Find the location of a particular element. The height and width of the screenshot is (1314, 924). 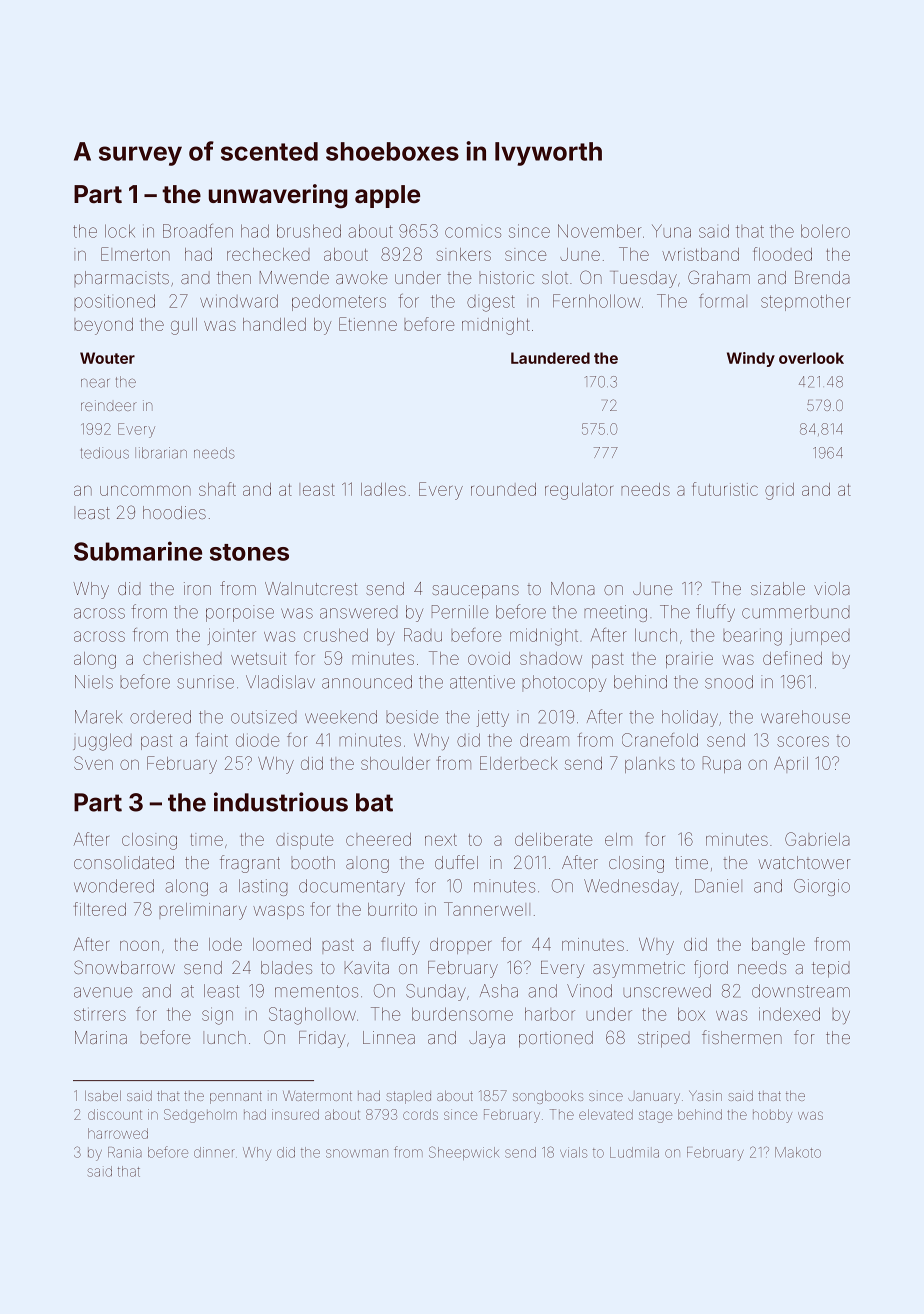

ordered is located at coordinates (160, 717).
